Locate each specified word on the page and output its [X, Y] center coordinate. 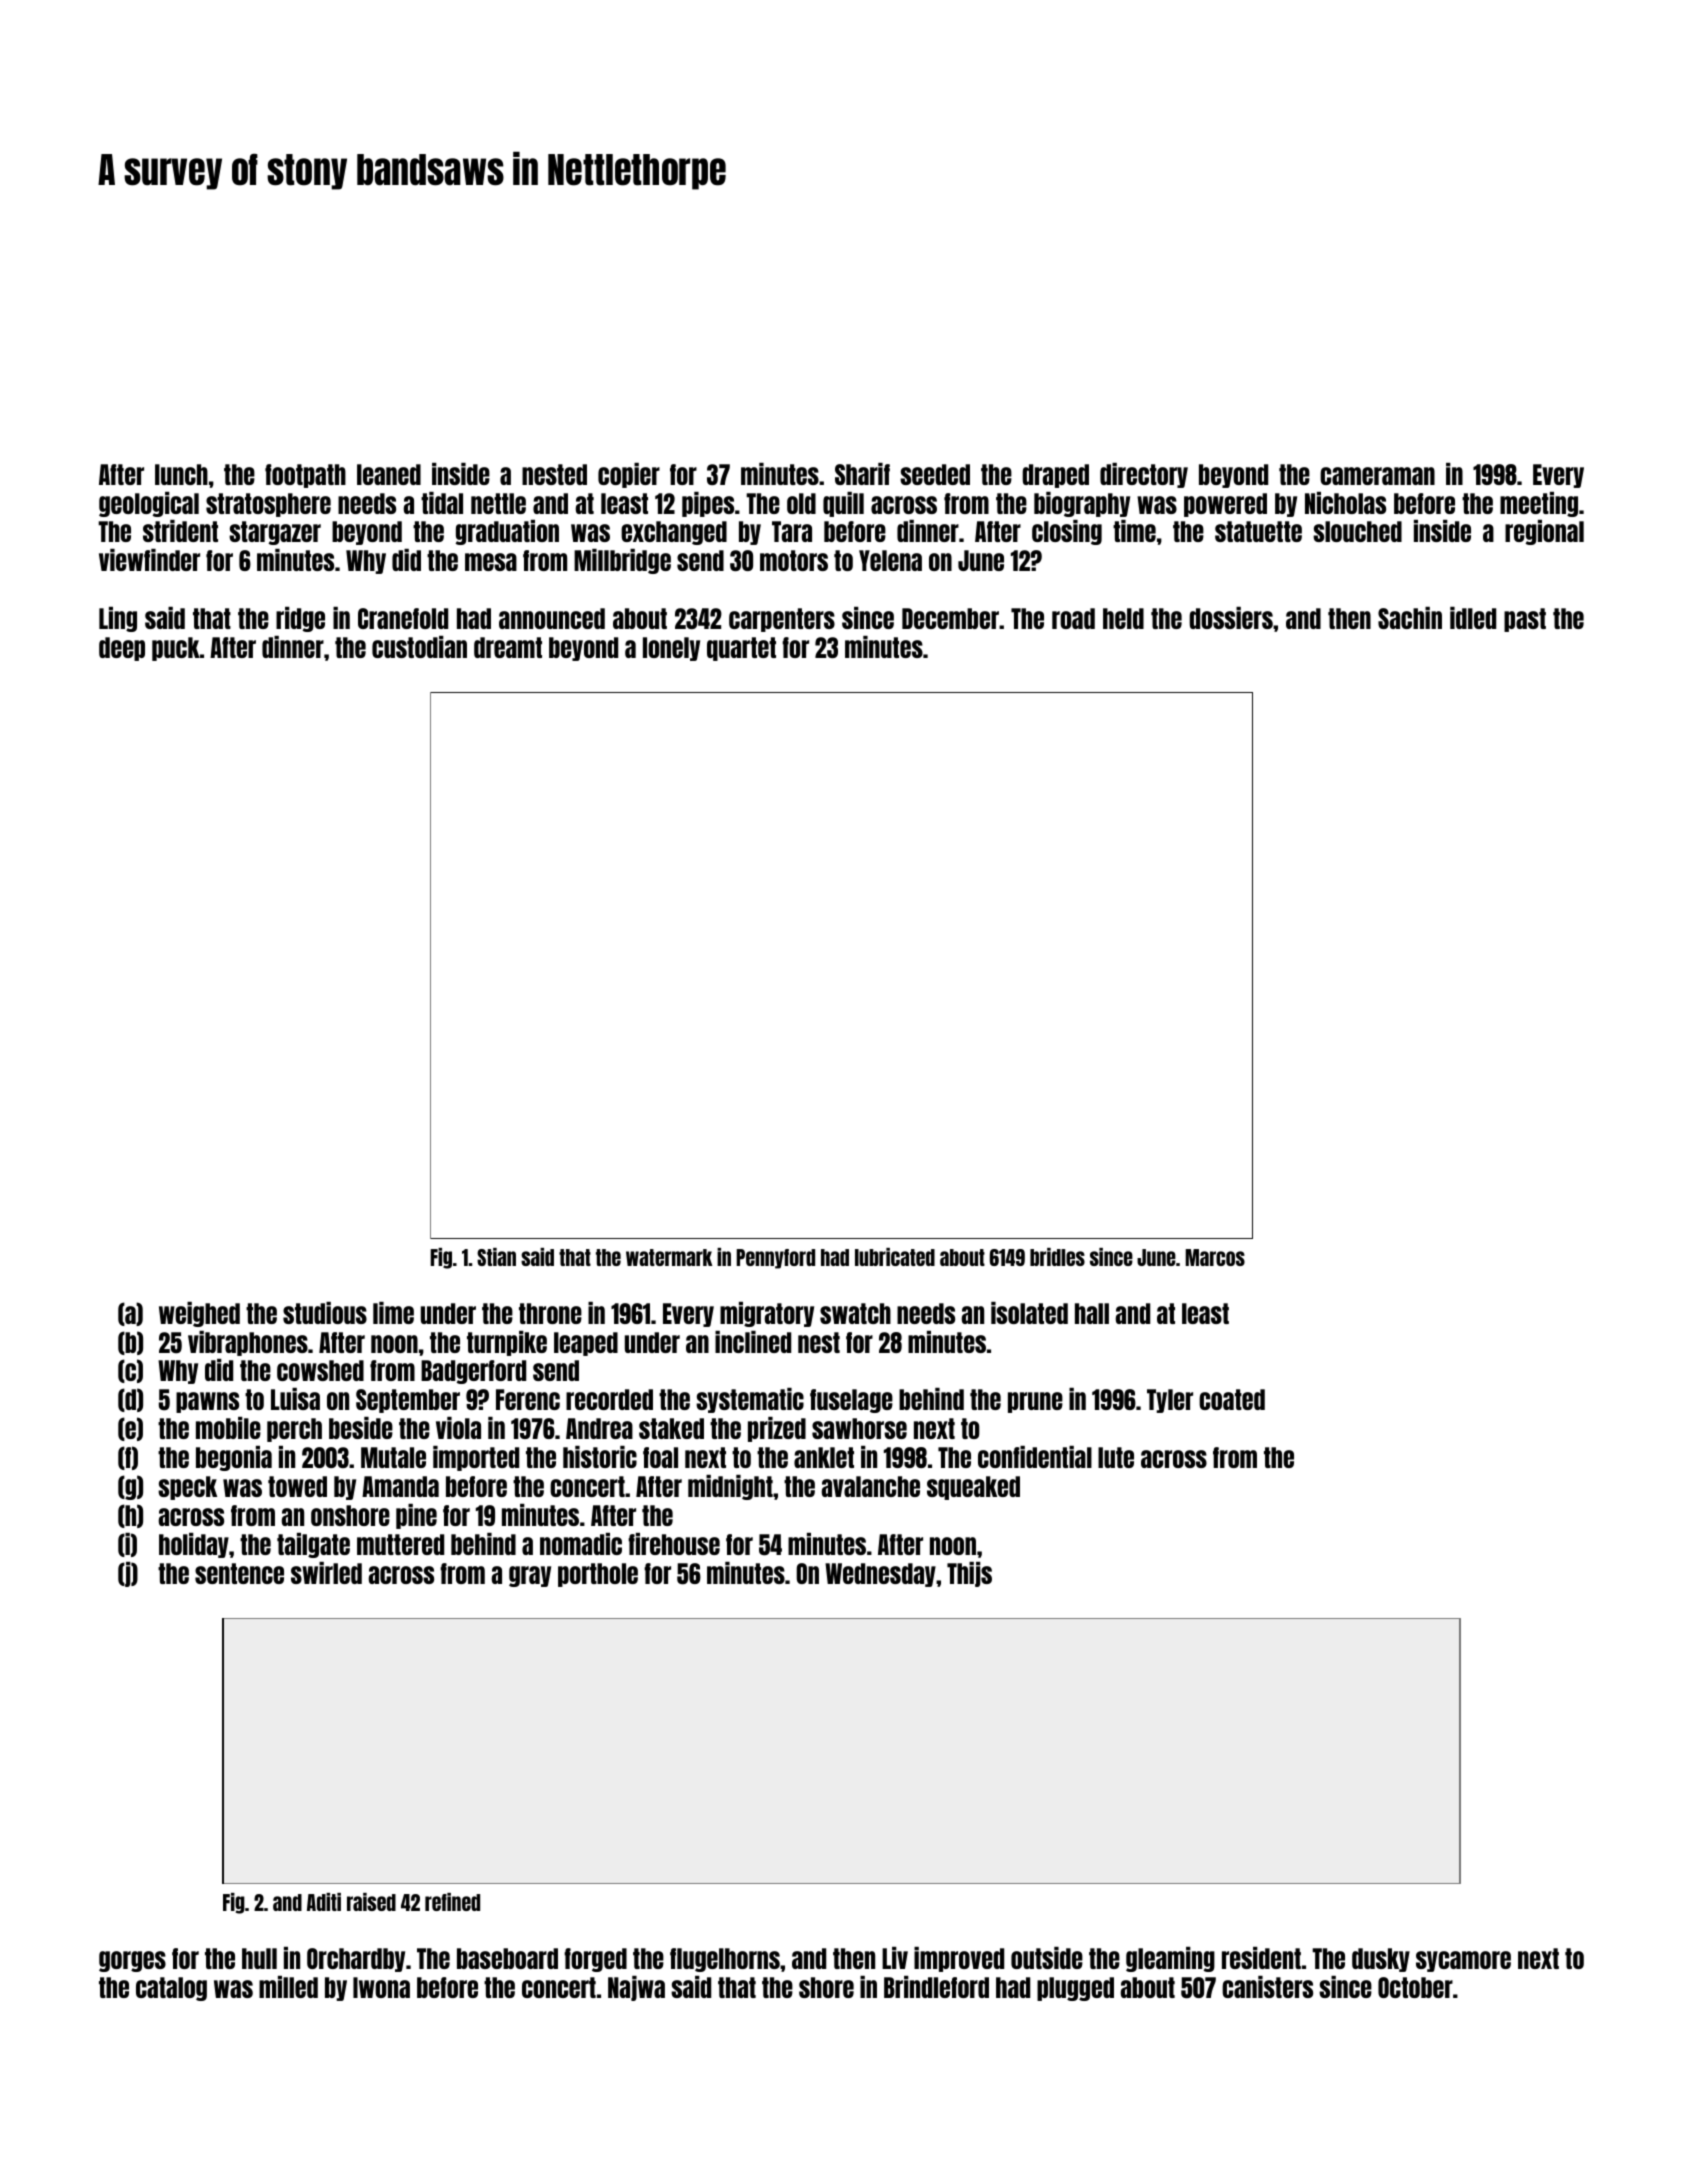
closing [1067, 532]
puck [176, 649]
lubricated [895, 1257]
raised [371, 1902]
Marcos [1215, 1257]
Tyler [1170, 1401]
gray [530, 1576]
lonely [671, 649]
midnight [730, 1487]
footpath [305, 476]
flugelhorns [725, 1960]
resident [1261, 1958]
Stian [496, 1257]
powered [1225, 505]
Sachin [1410, 618]
